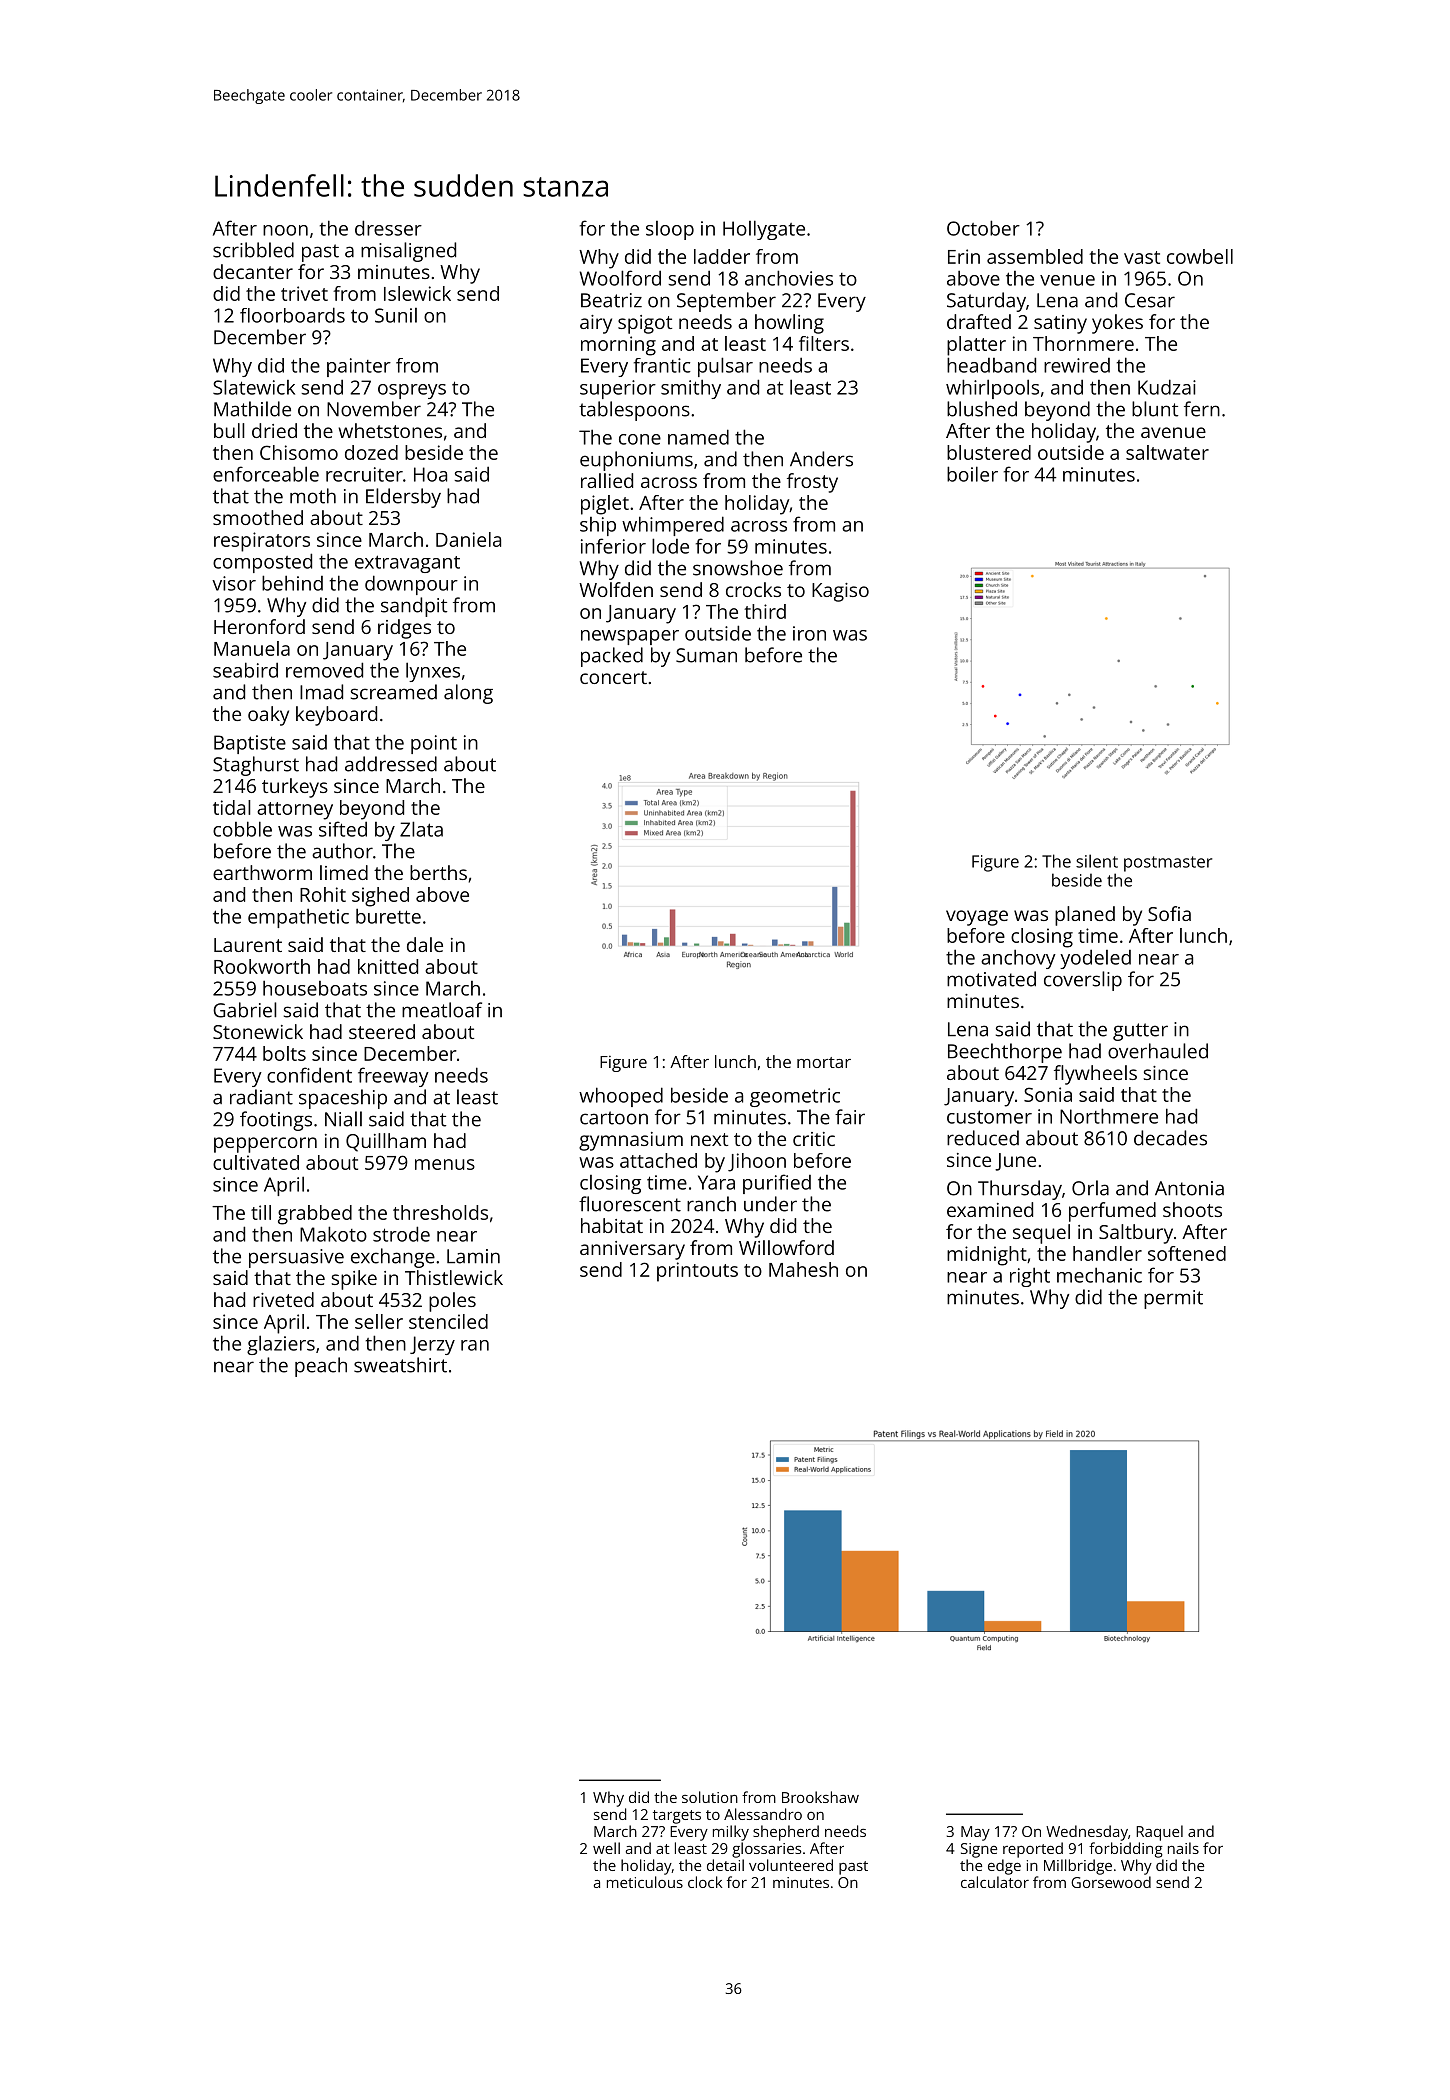 This image has width=1450, height=2100. What do you see at coordinates (364, 474) in the image?
I see `recruiter` at bounding box center [364, 474].
